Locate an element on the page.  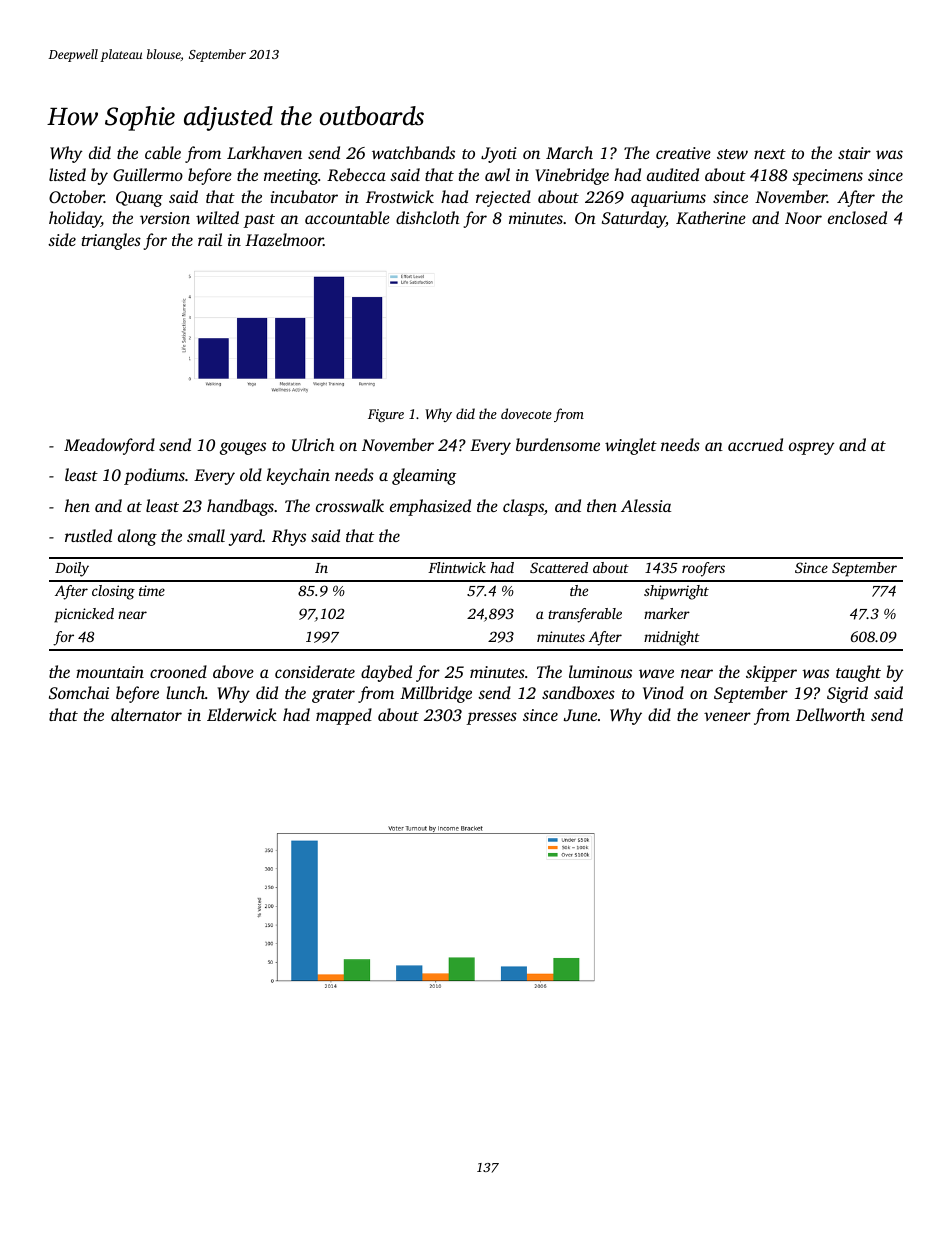
rejected is located at coordinates (503, 198).
